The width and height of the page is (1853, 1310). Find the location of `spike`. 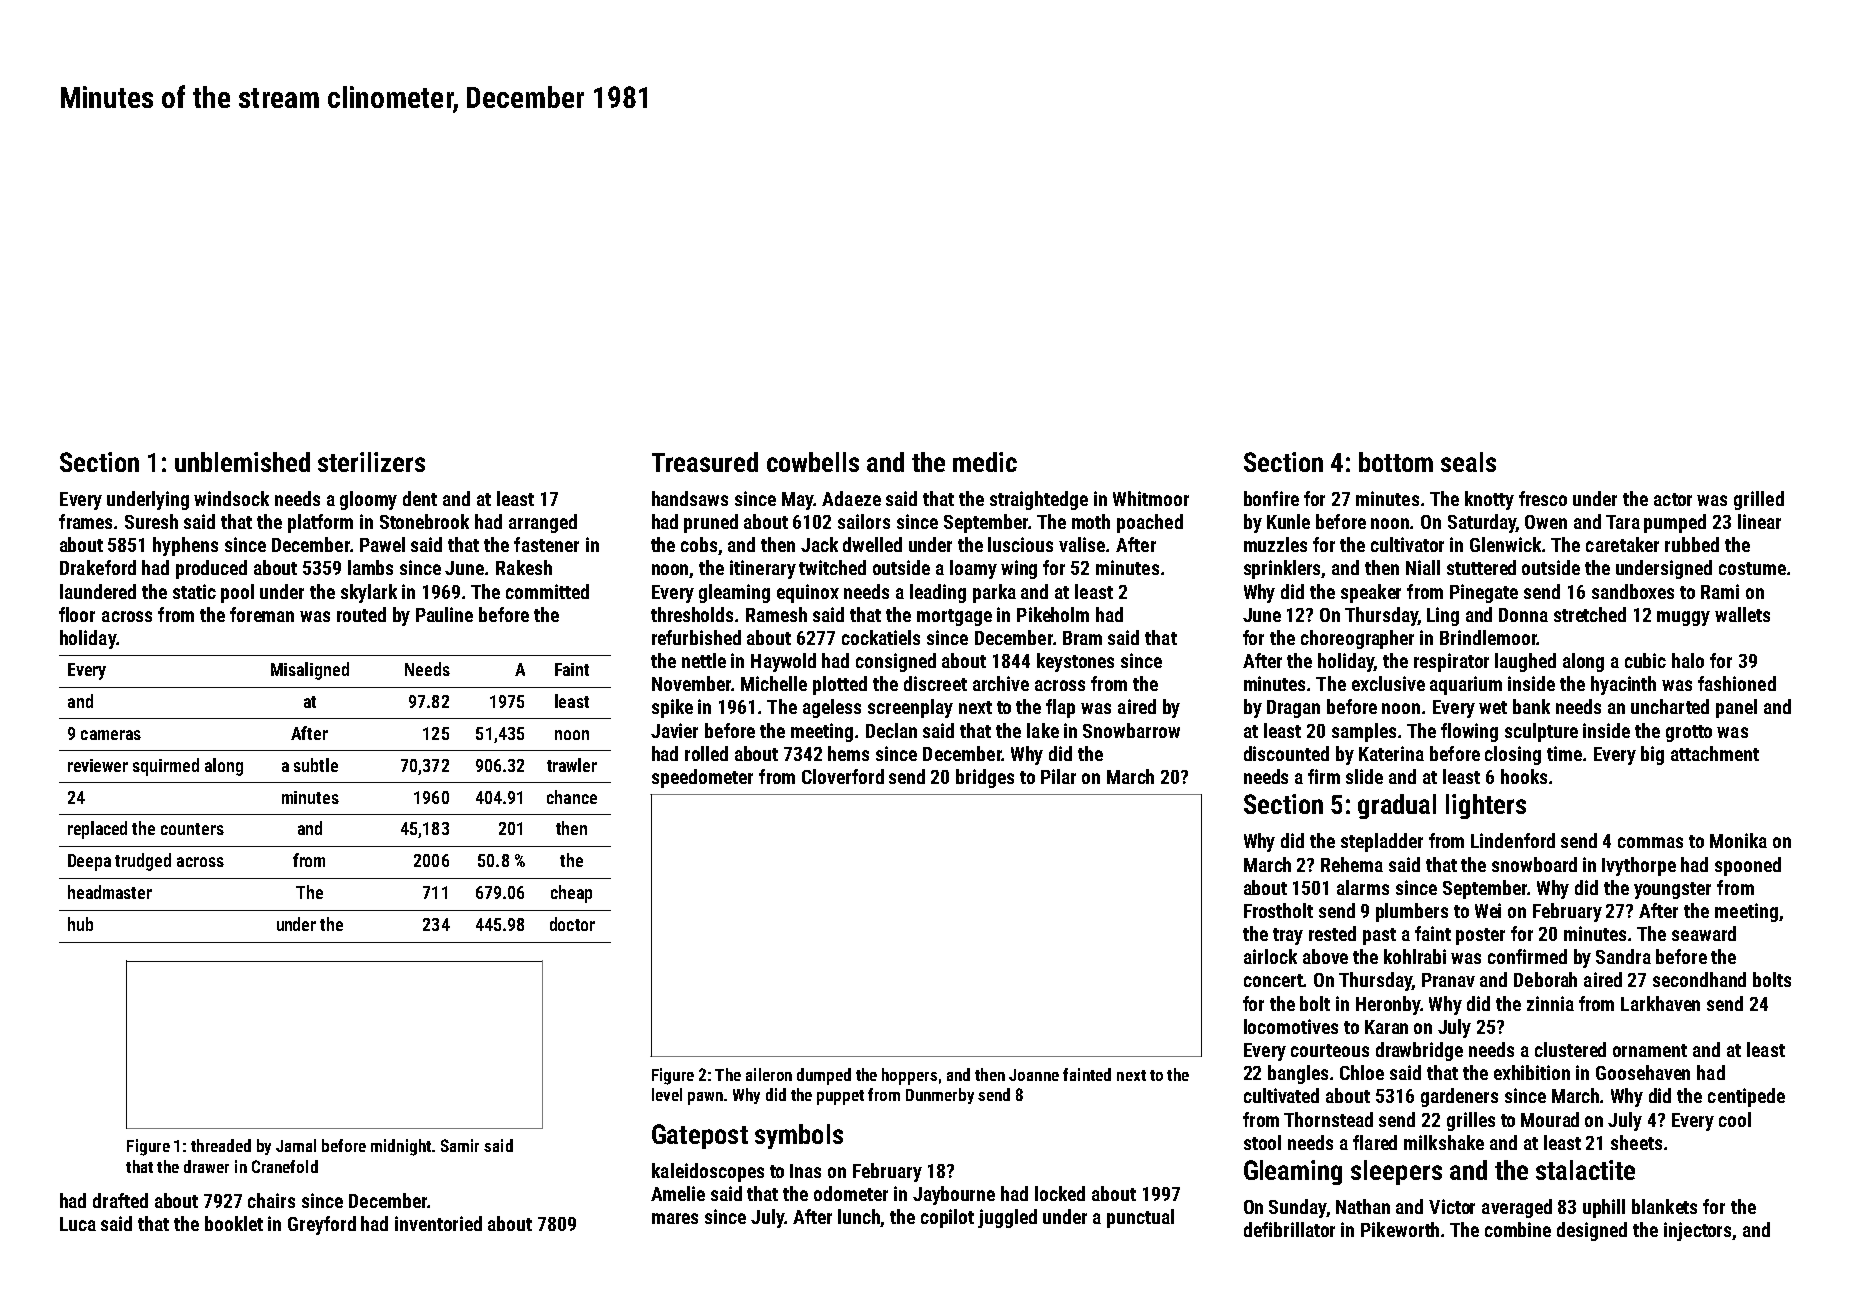

spike is located at coordinates (672, 708).
